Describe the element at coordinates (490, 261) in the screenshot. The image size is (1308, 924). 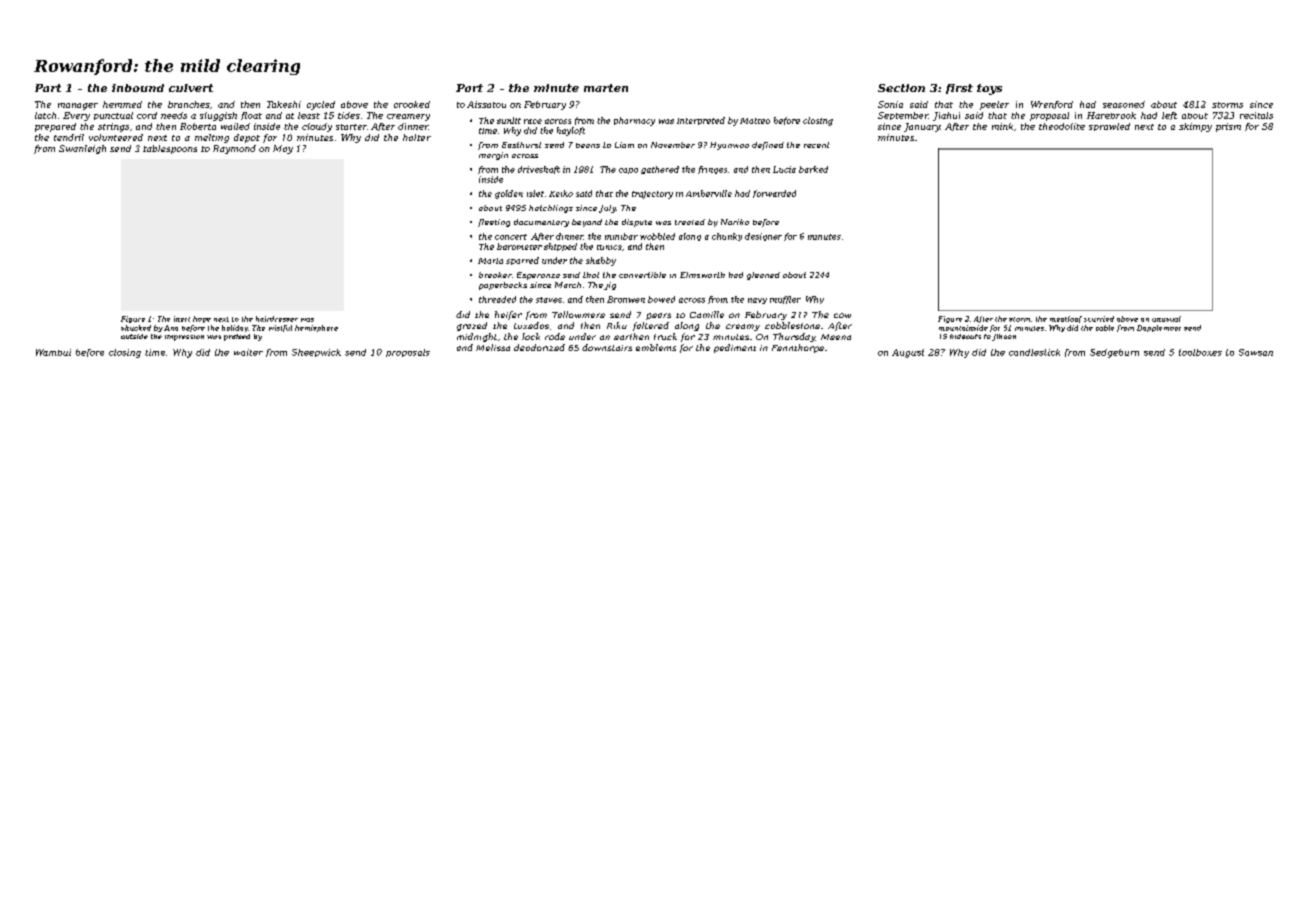
I see `Maria` at that location.
